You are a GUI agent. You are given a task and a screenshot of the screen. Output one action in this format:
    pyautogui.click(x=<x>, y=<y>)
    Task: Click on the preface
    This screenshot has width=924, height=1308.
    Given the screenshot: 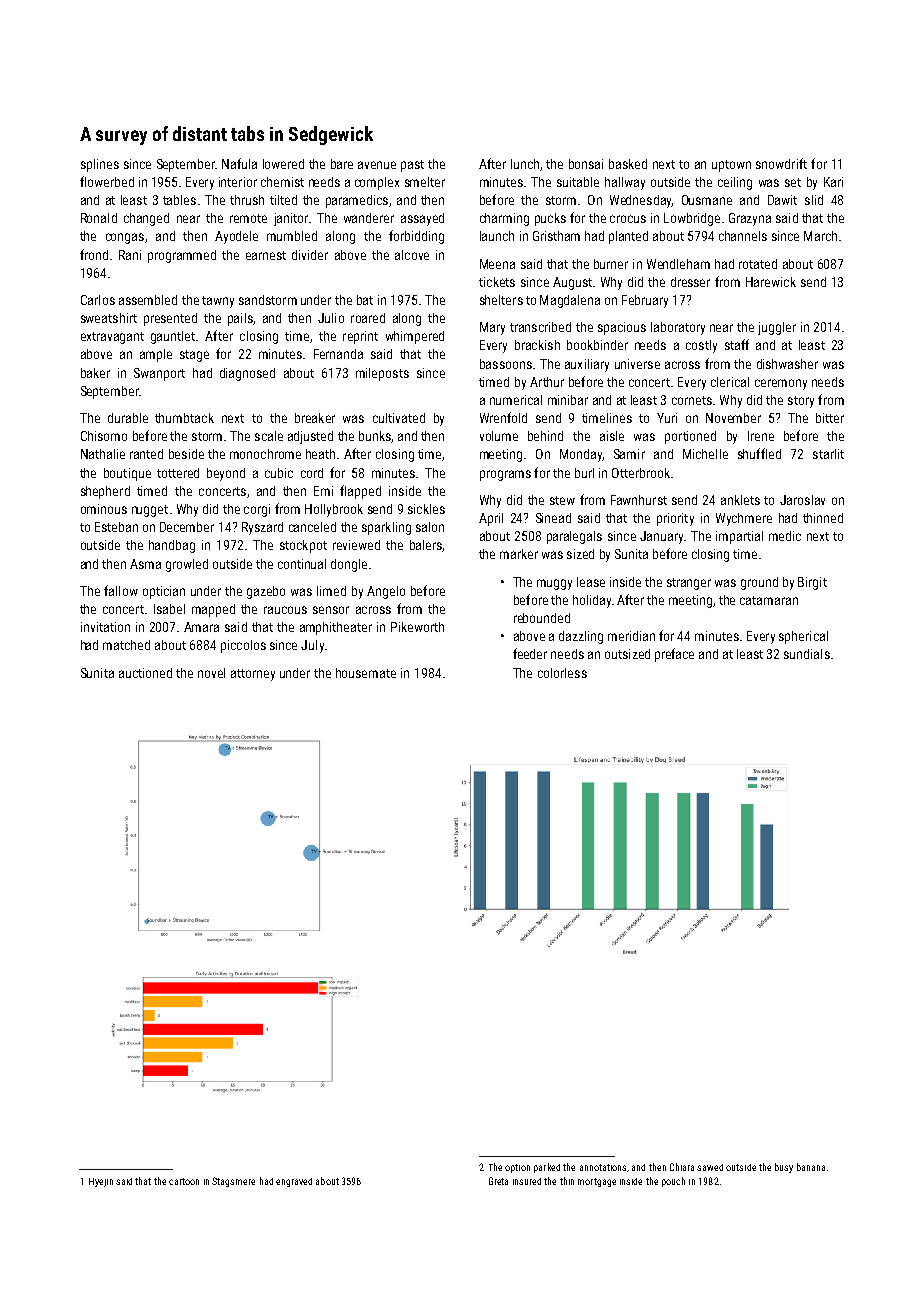 What is the action you would take?
    pyautogui.click(x=674, y=655)
